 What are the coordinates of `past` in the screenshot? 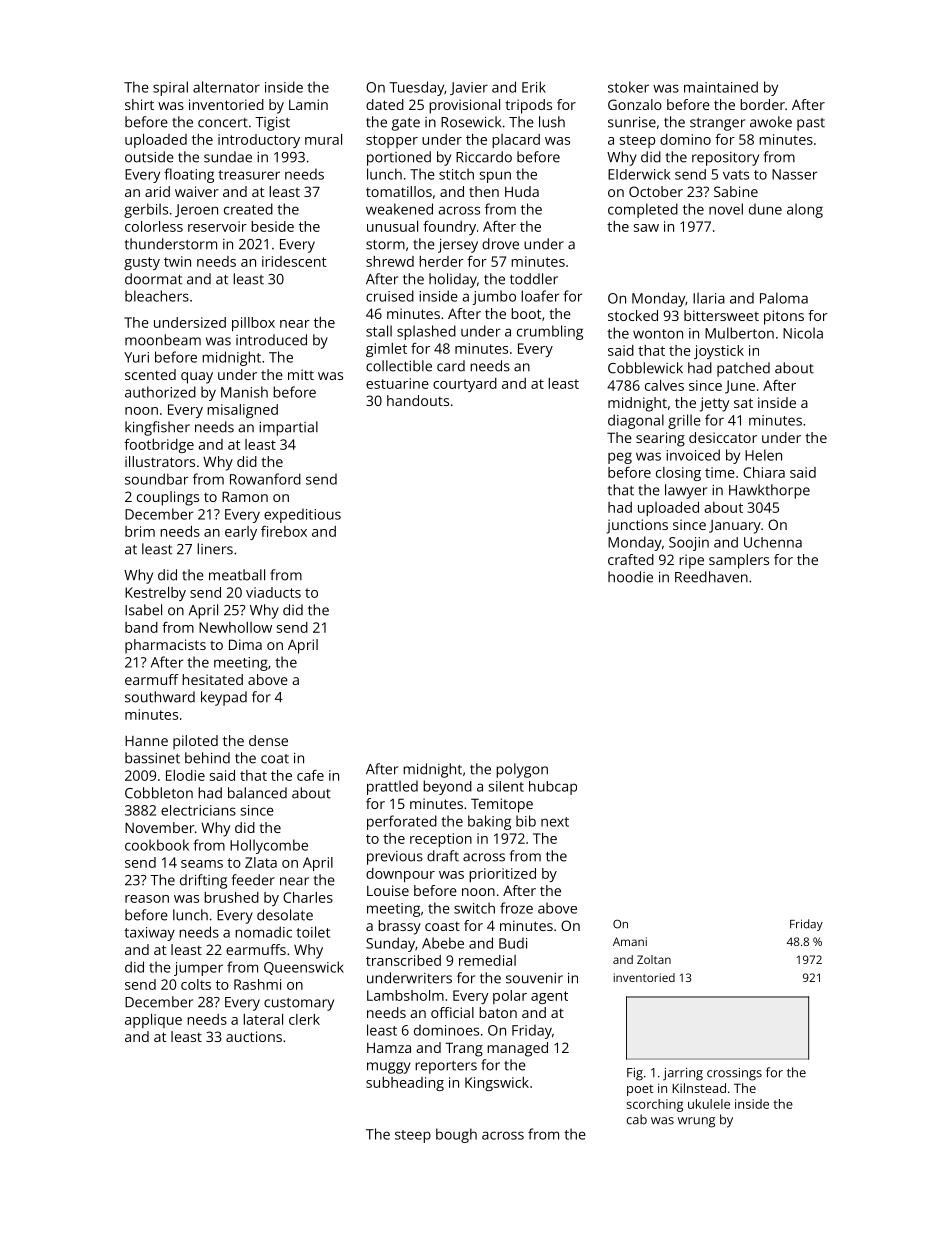 It's located at (811, 124).
